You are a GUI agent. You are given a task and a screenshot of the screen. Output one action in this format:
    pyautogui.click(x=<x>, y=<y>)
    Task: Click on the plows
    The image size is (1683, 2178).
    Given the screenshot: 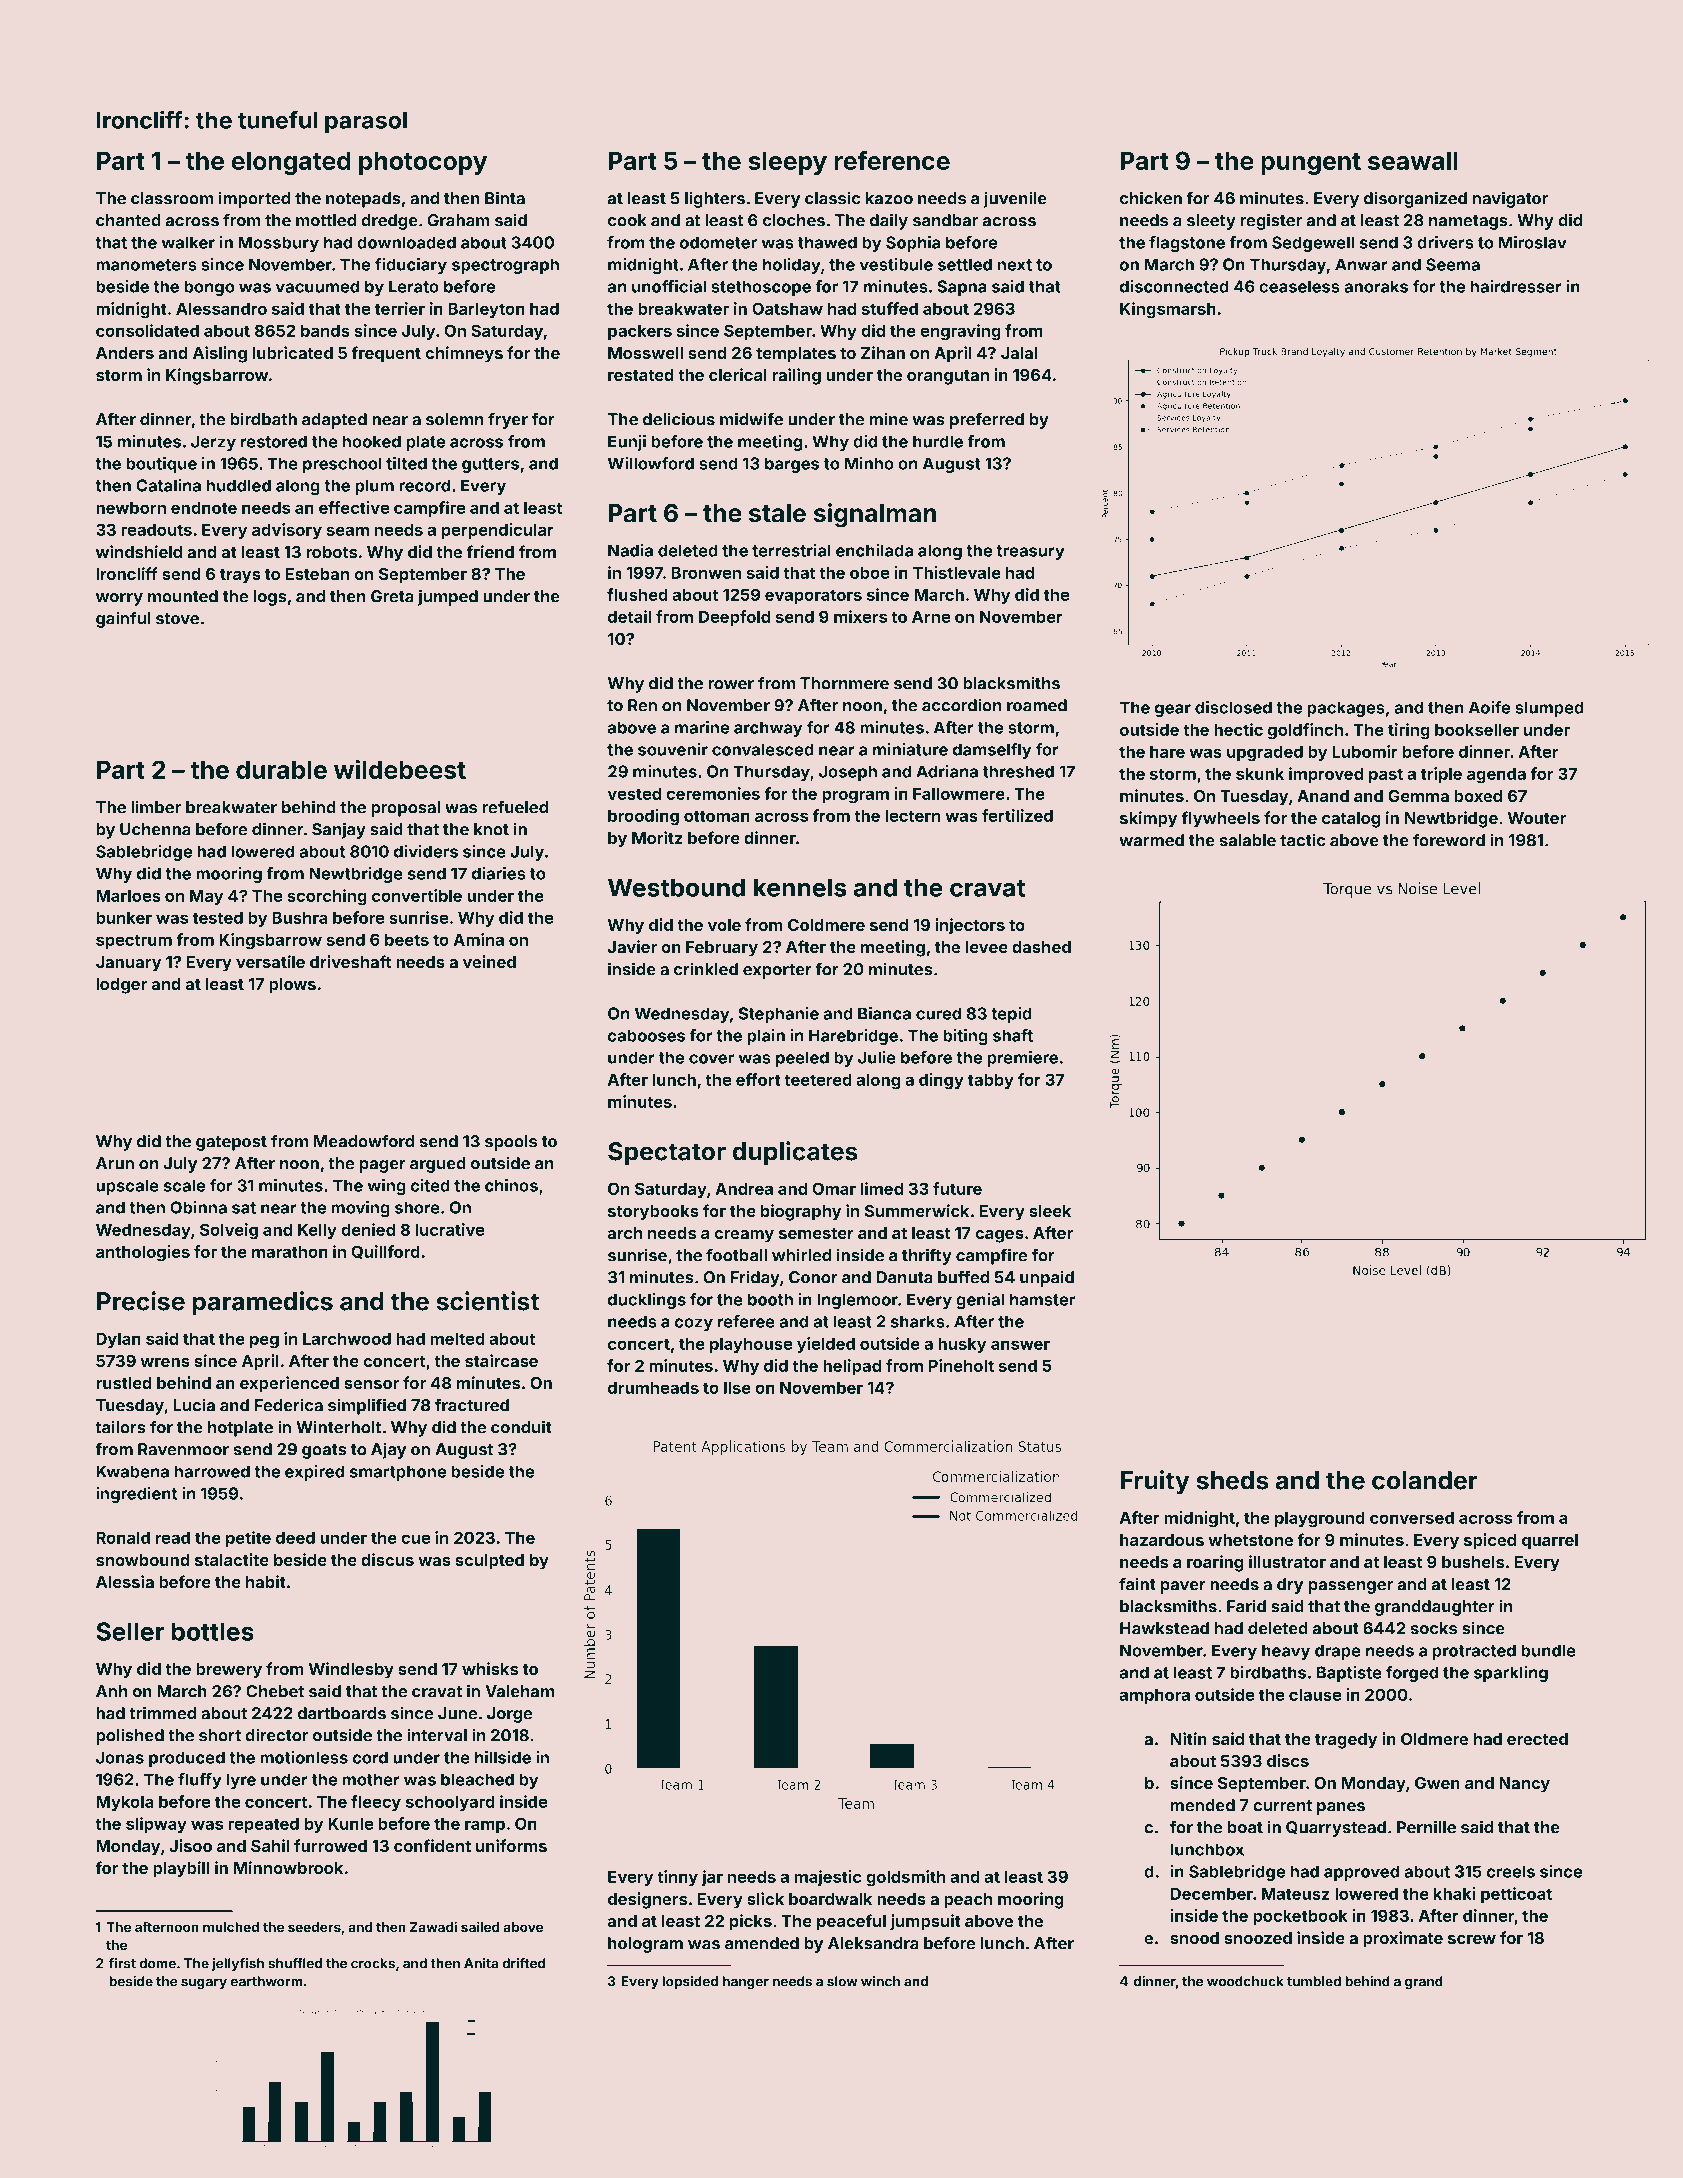 What is the action you would take?
    pyautogui.click(x=292, y=986)
